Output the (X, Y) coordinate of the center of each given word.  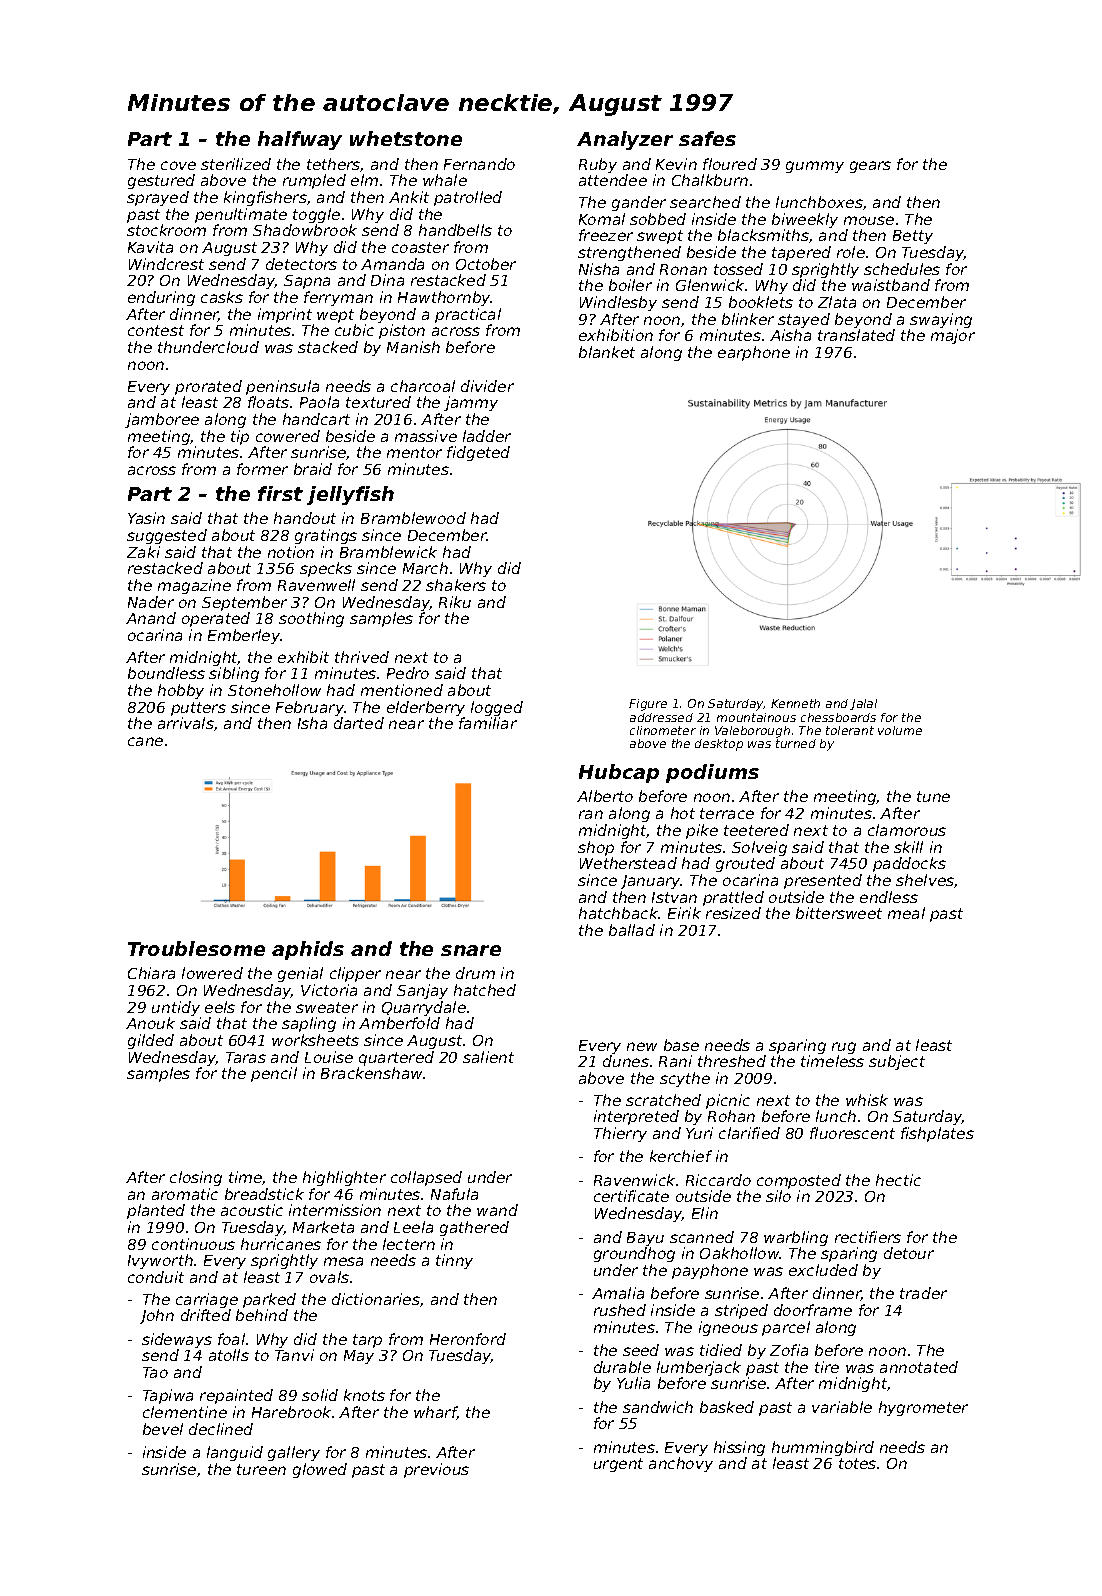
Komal (602, 219)
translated (856, 335)
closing (196, 1178)
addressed (661, 717)
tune (933, 796)
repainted (236, 1396)
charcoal (423, 386)
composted (799, 1181)
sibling (234, 674)
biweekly (805, 220)
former (262, 469)
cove (178, 165)
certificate (631, 1196)
